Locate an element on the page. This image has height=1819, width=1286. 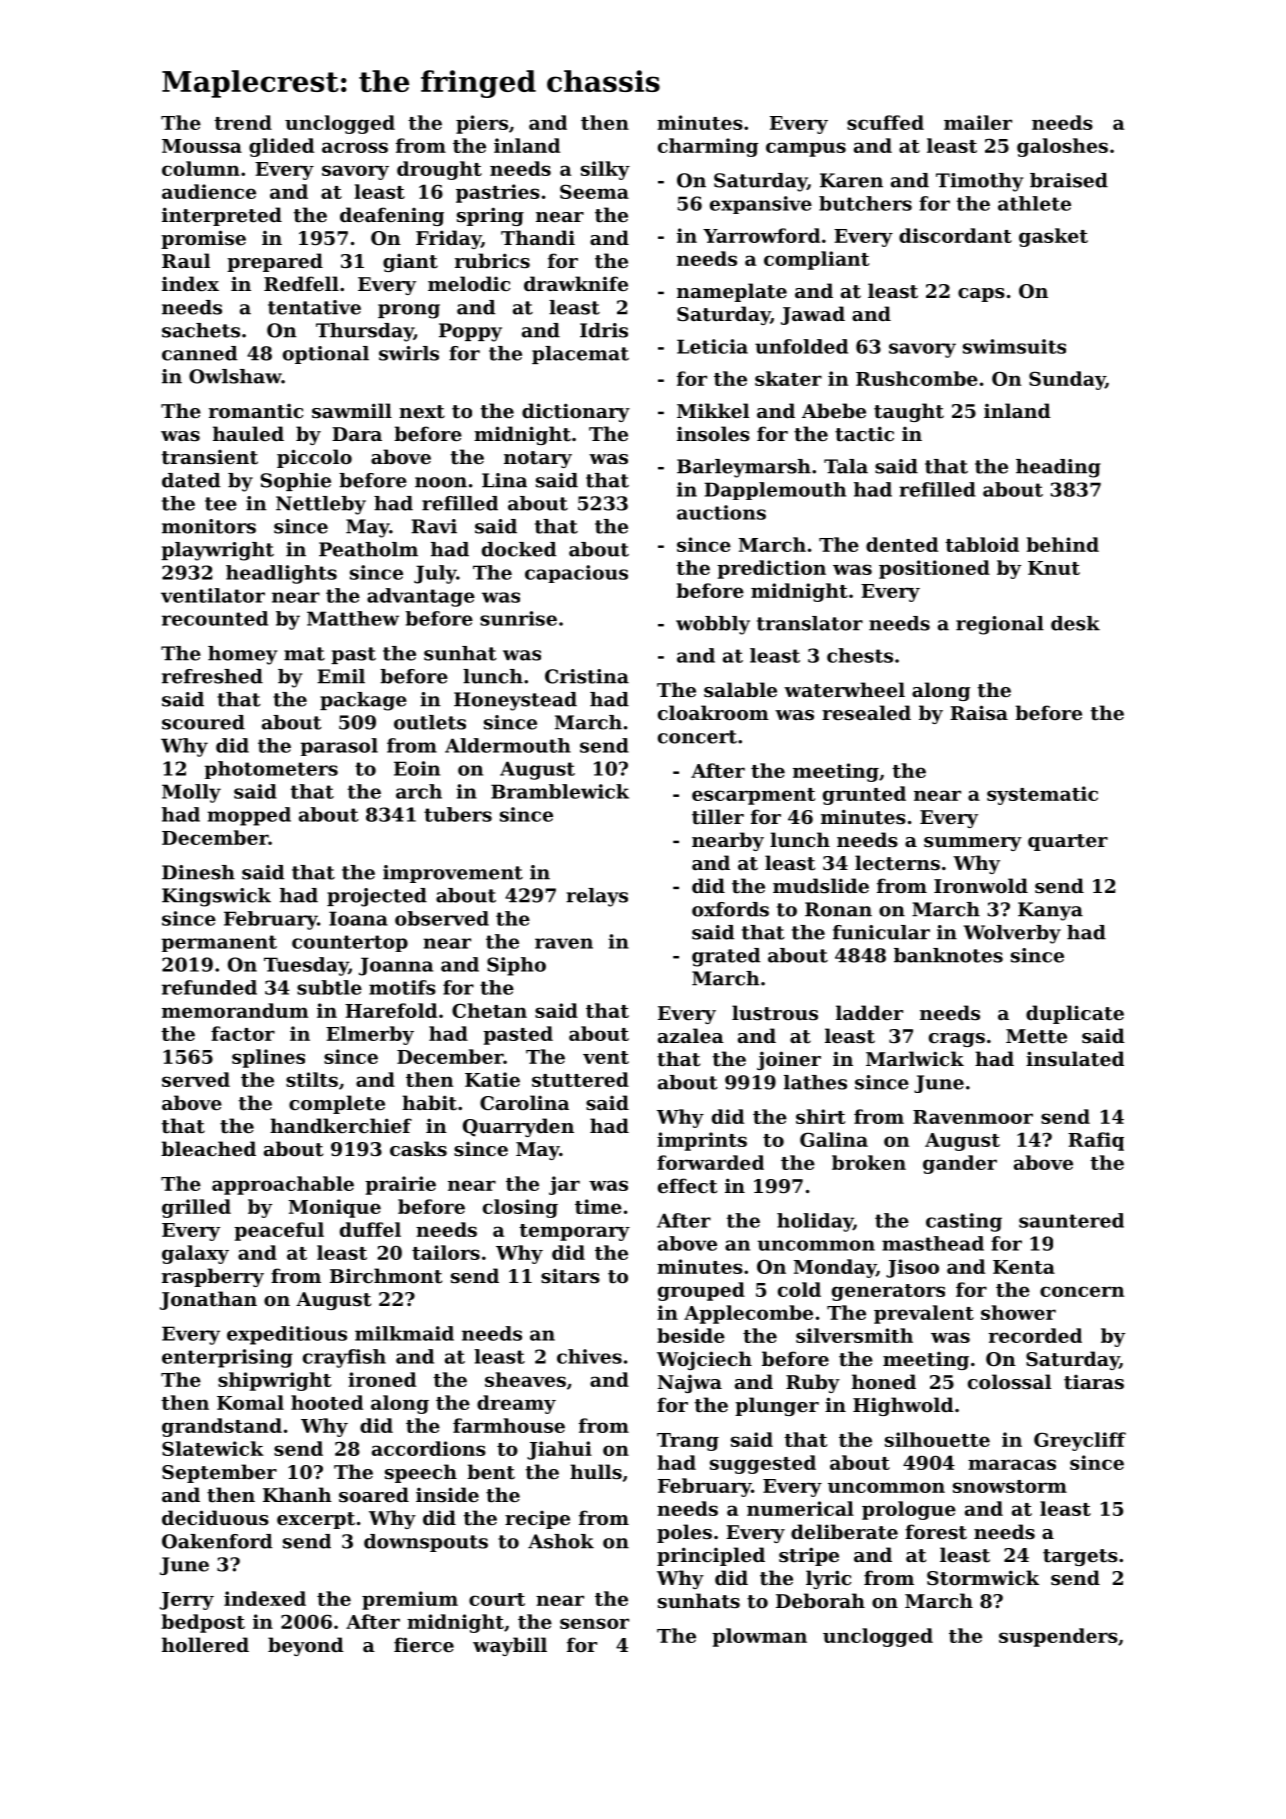
suspenders is located at coordinates (1058, 1637).
